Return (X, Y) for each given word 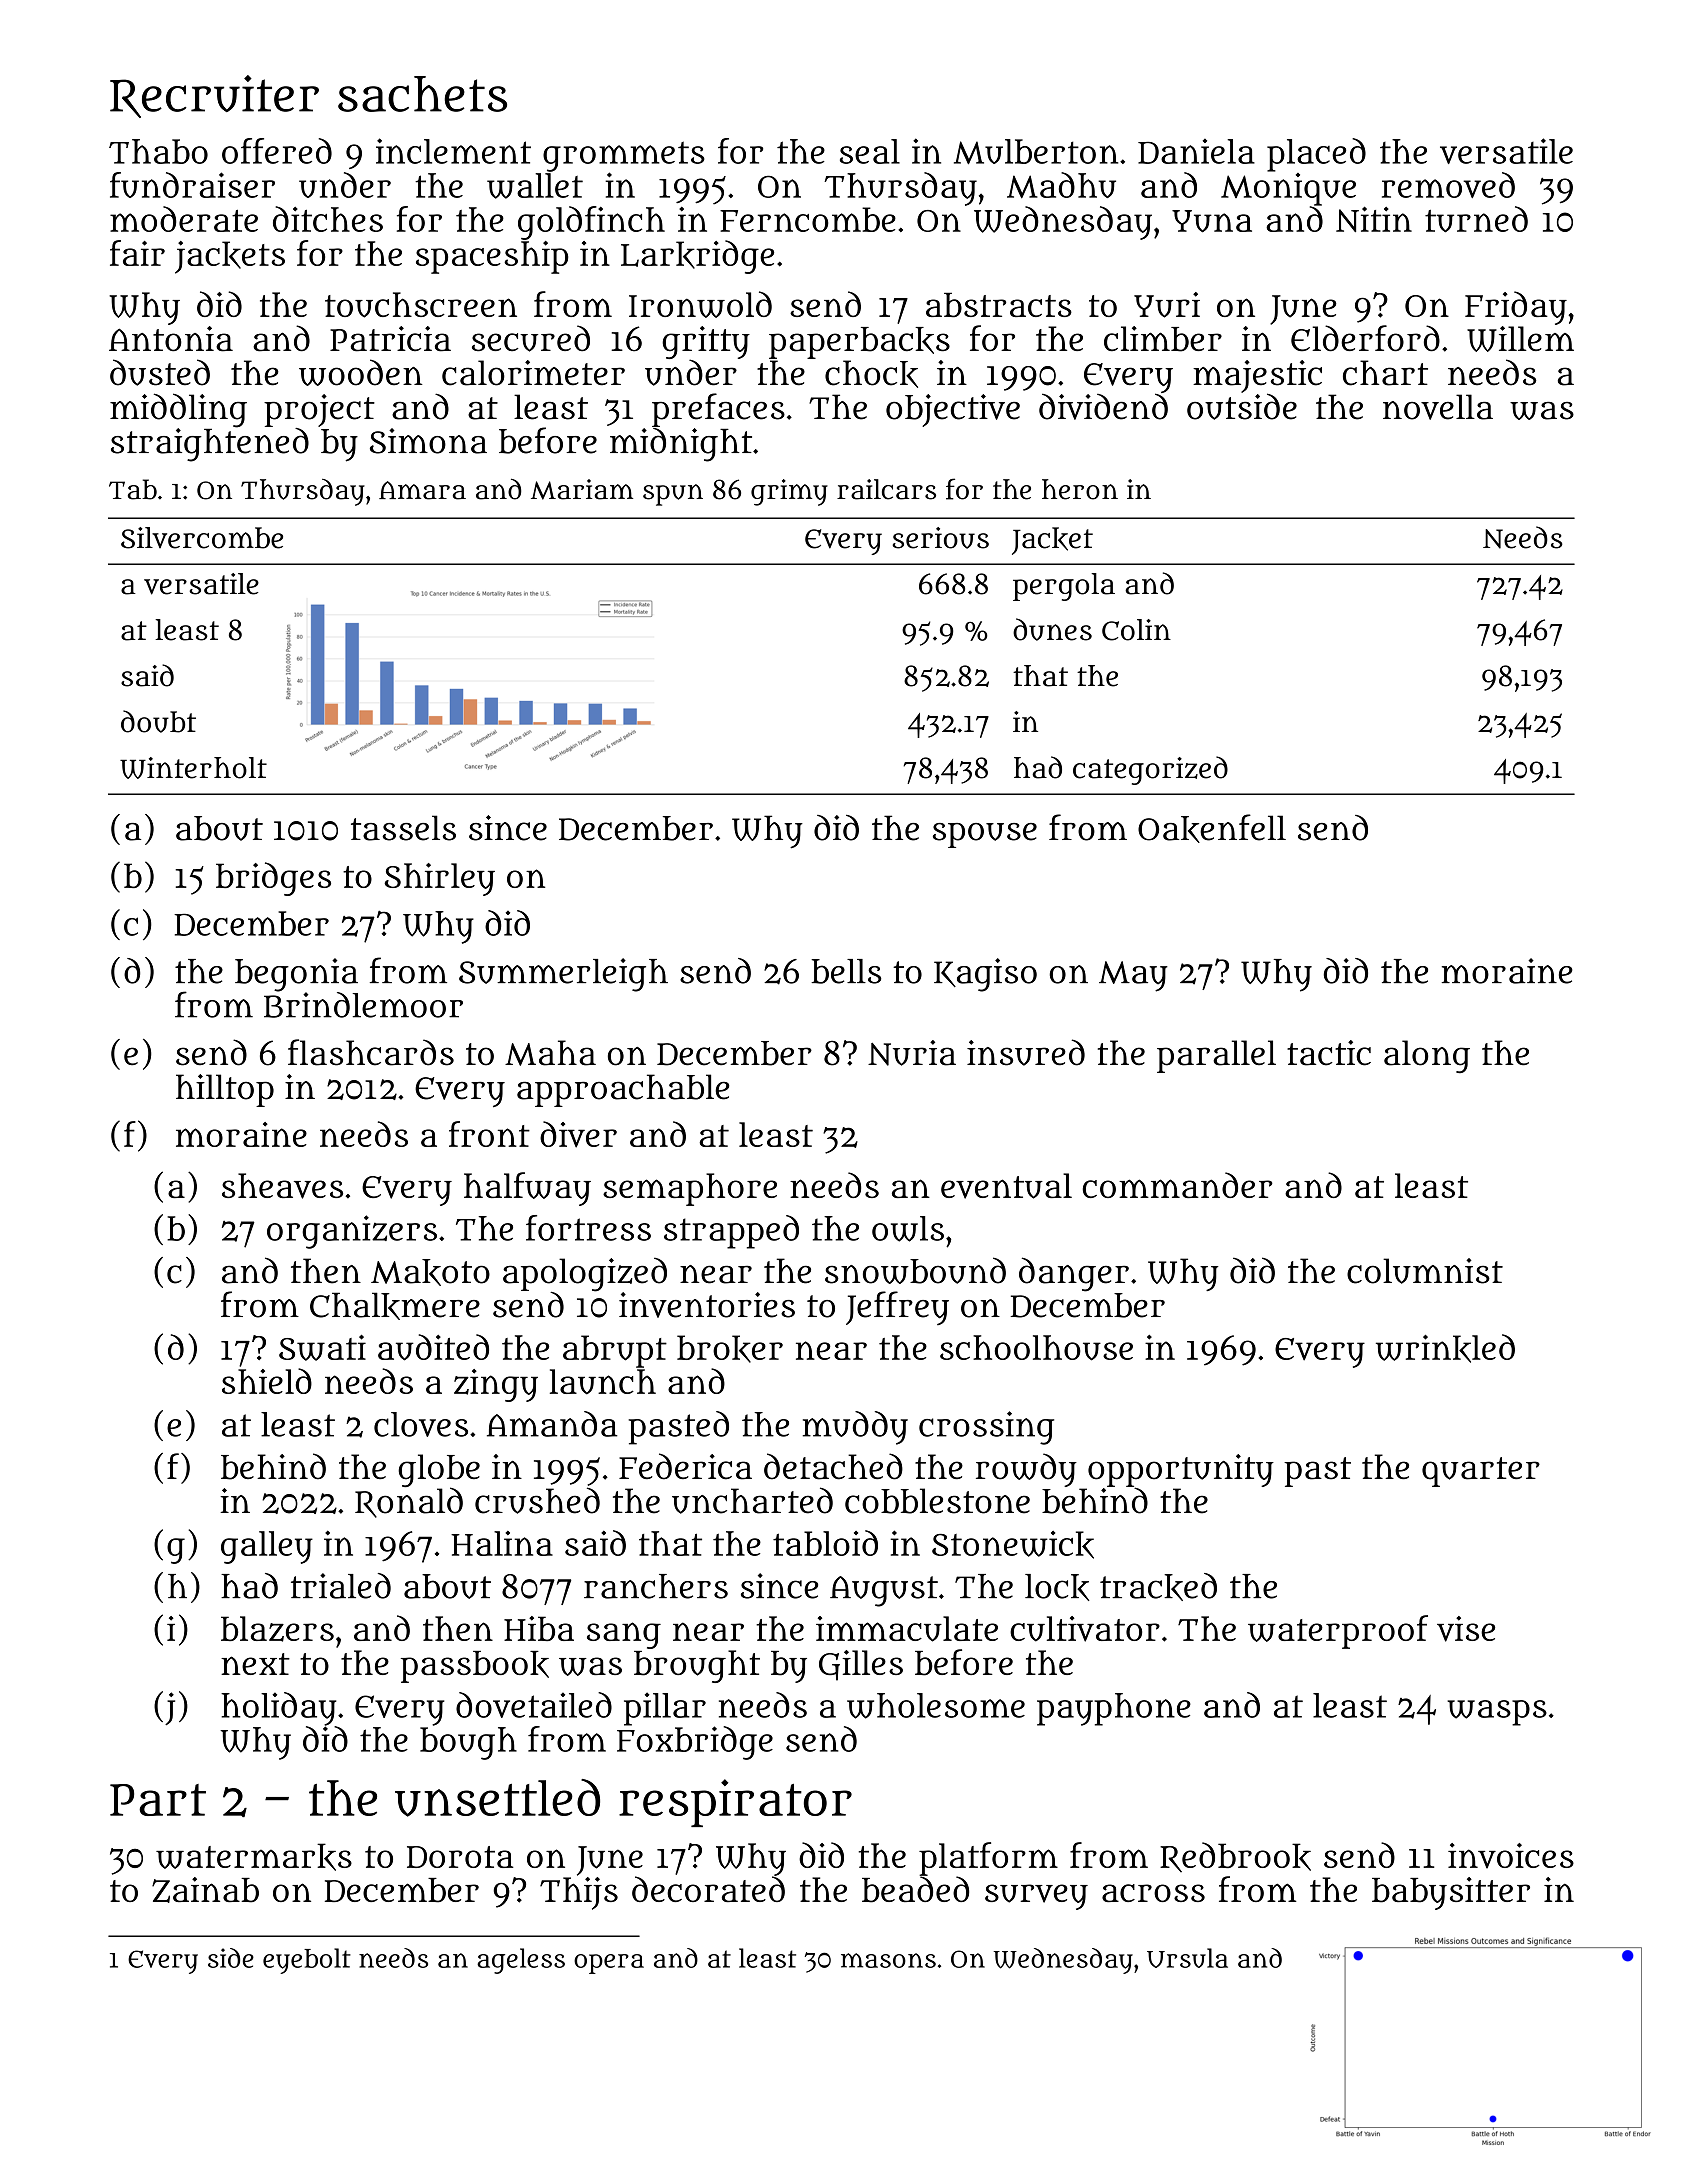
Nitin (1374, 219)
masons (888, 1960)
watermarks (254, 1857)
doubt (158, 721)
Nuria (912, 1053)
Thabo (158, 151)
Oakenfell (1212, 828)
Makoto (430, 1272)
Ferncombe (808, 219)
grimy (789, 492)
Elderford (1365, 338)
